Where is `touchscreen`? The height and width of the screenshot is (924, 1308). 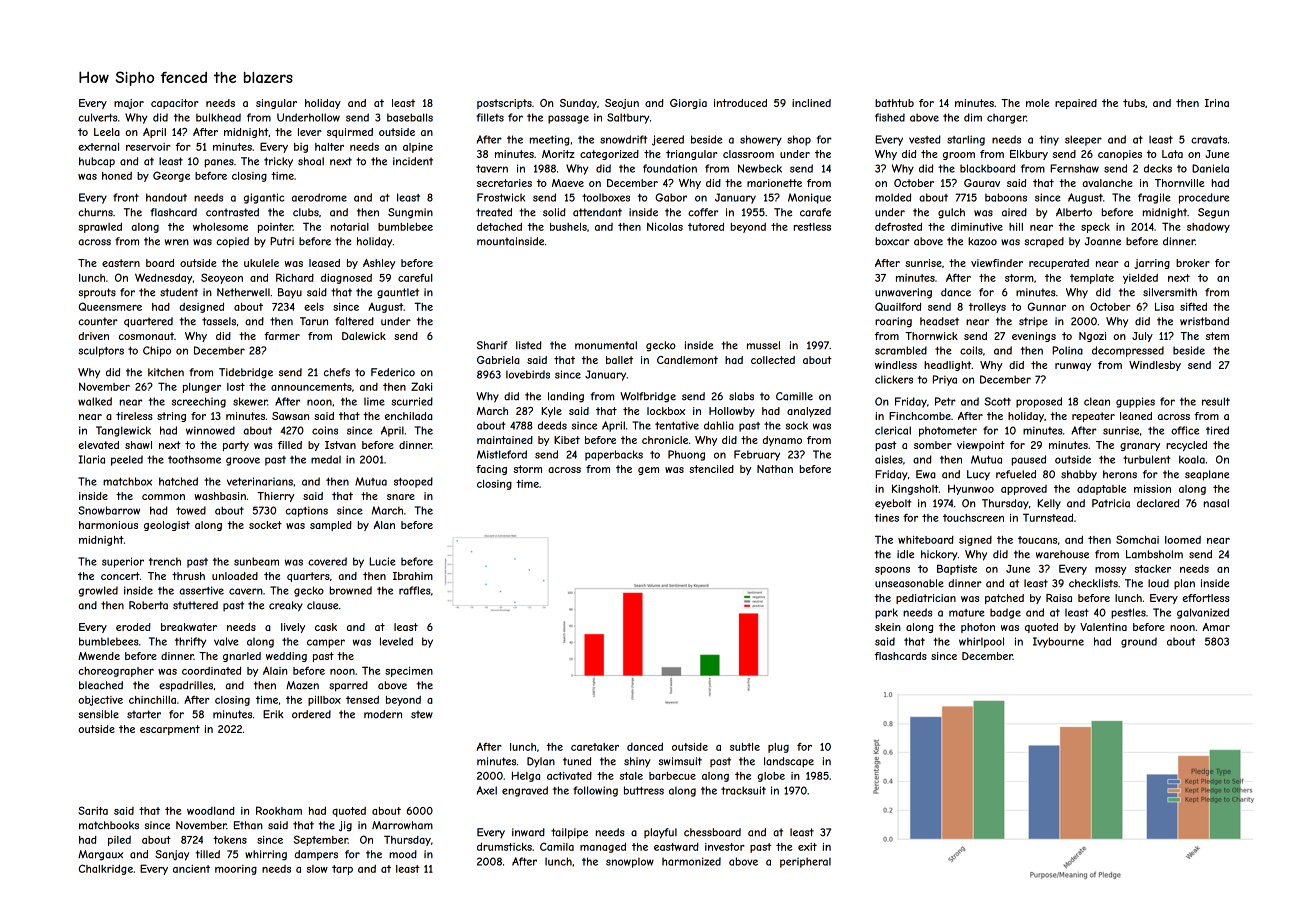 touchscreen is located at coordinates (973, 518).
